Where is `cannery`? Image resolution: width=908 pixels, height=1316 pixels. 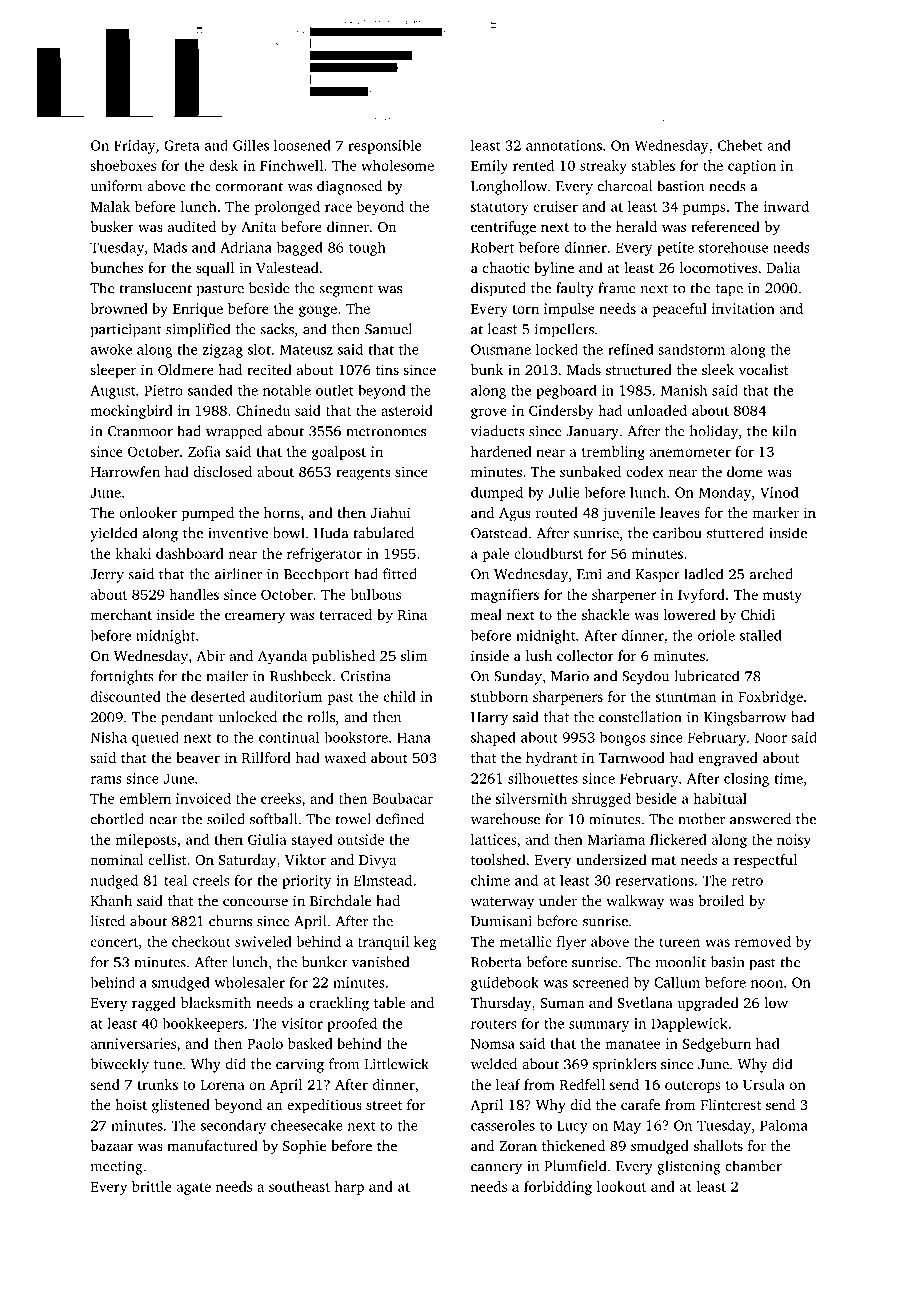
cannery is located at coordinates (496, 1169).
